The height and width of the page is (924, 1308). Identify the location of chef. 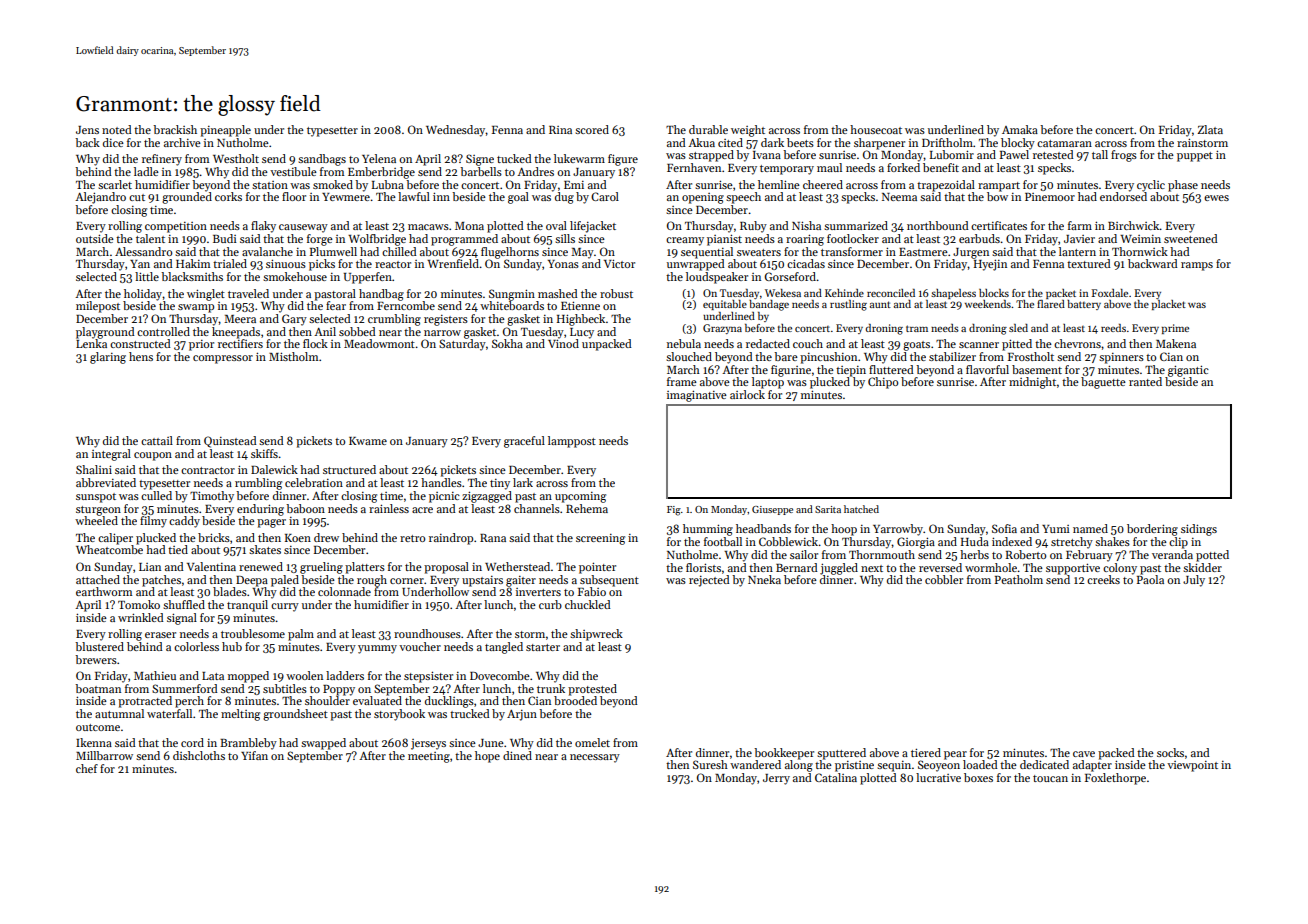
(87, 768).
